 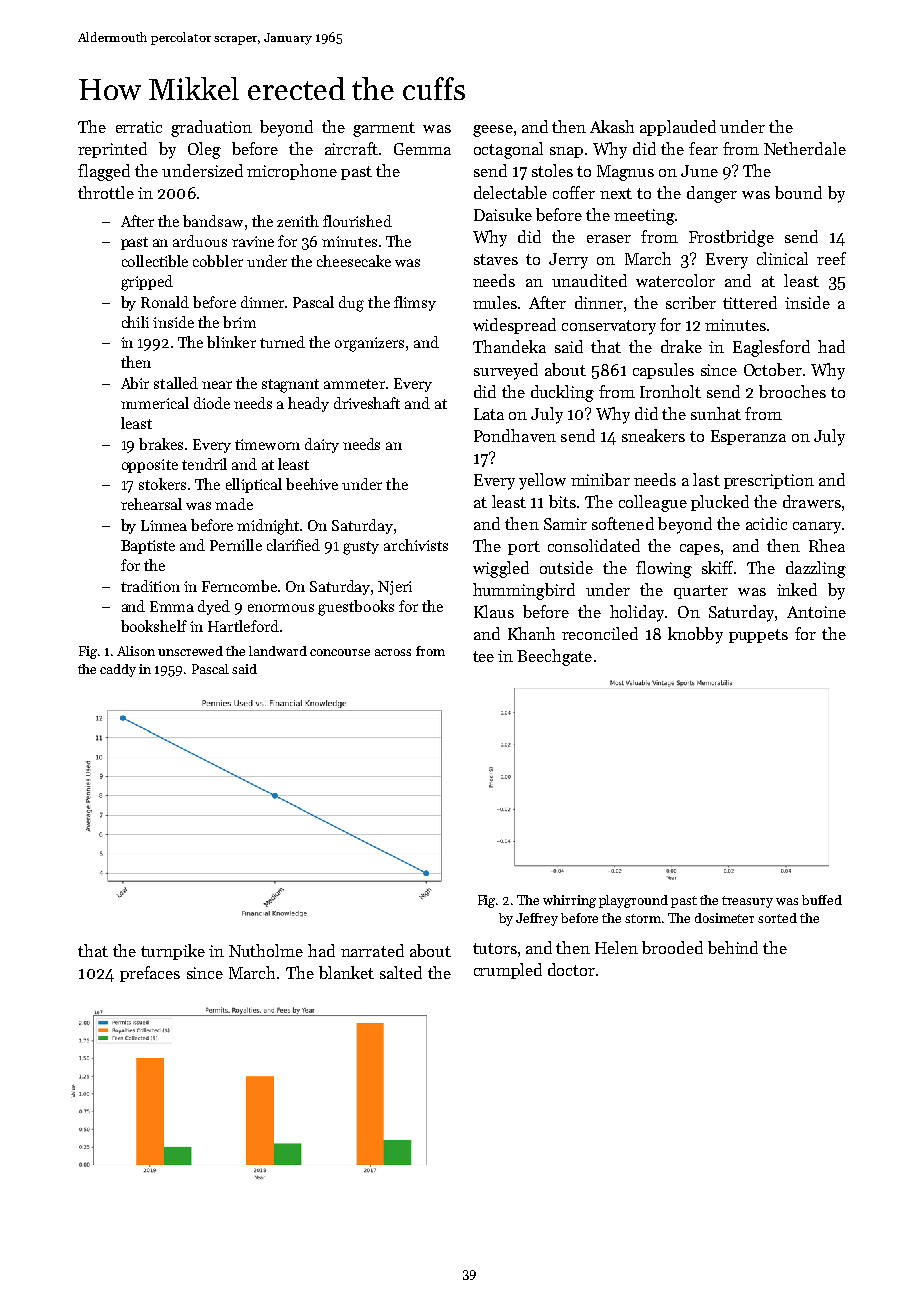 I want to click on narrated, so click(x=372, y=950).
